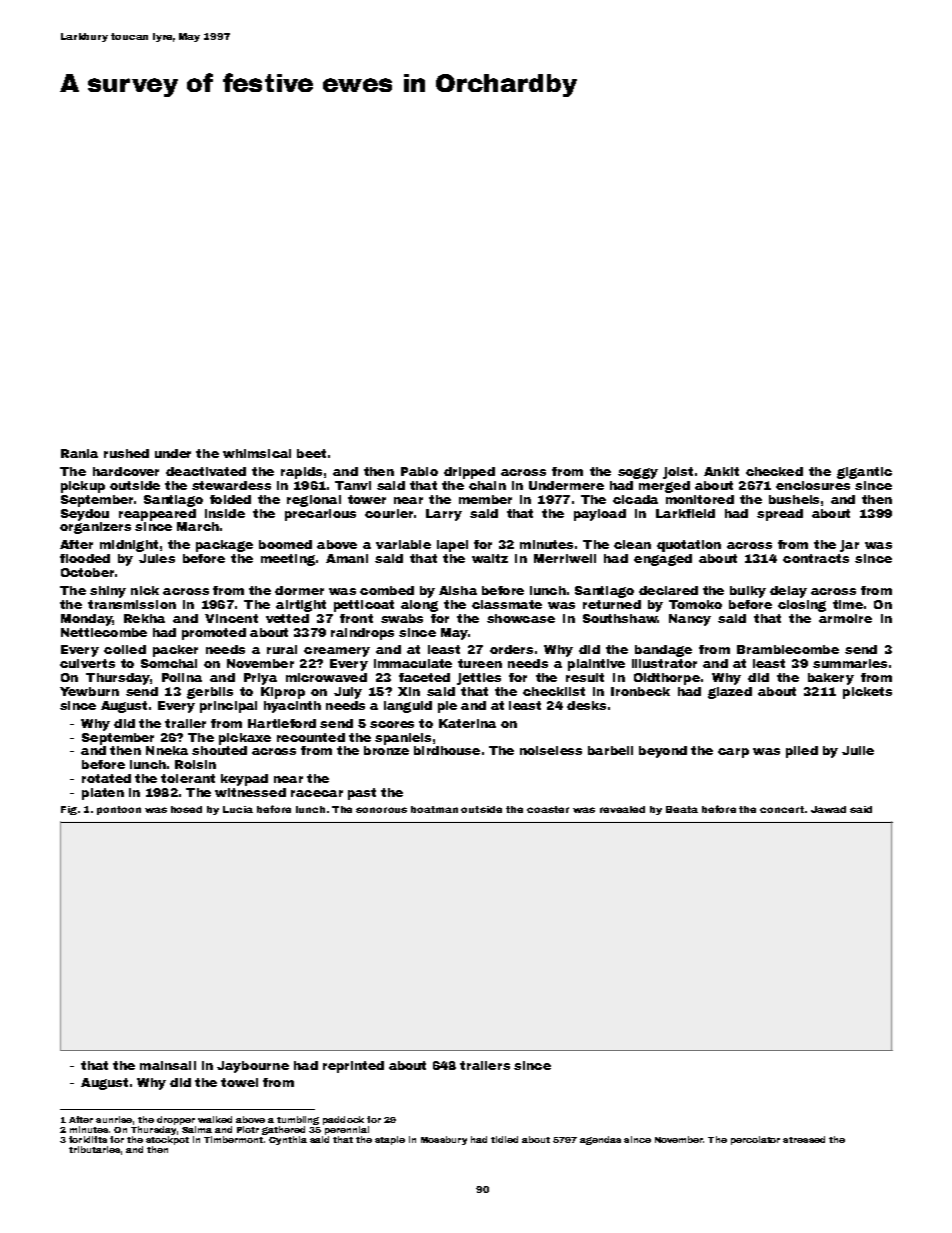 This page has height=1233, width=952. Describe the element at coordinates (283, 693) in the page. I see `Kiprop` at that location.
